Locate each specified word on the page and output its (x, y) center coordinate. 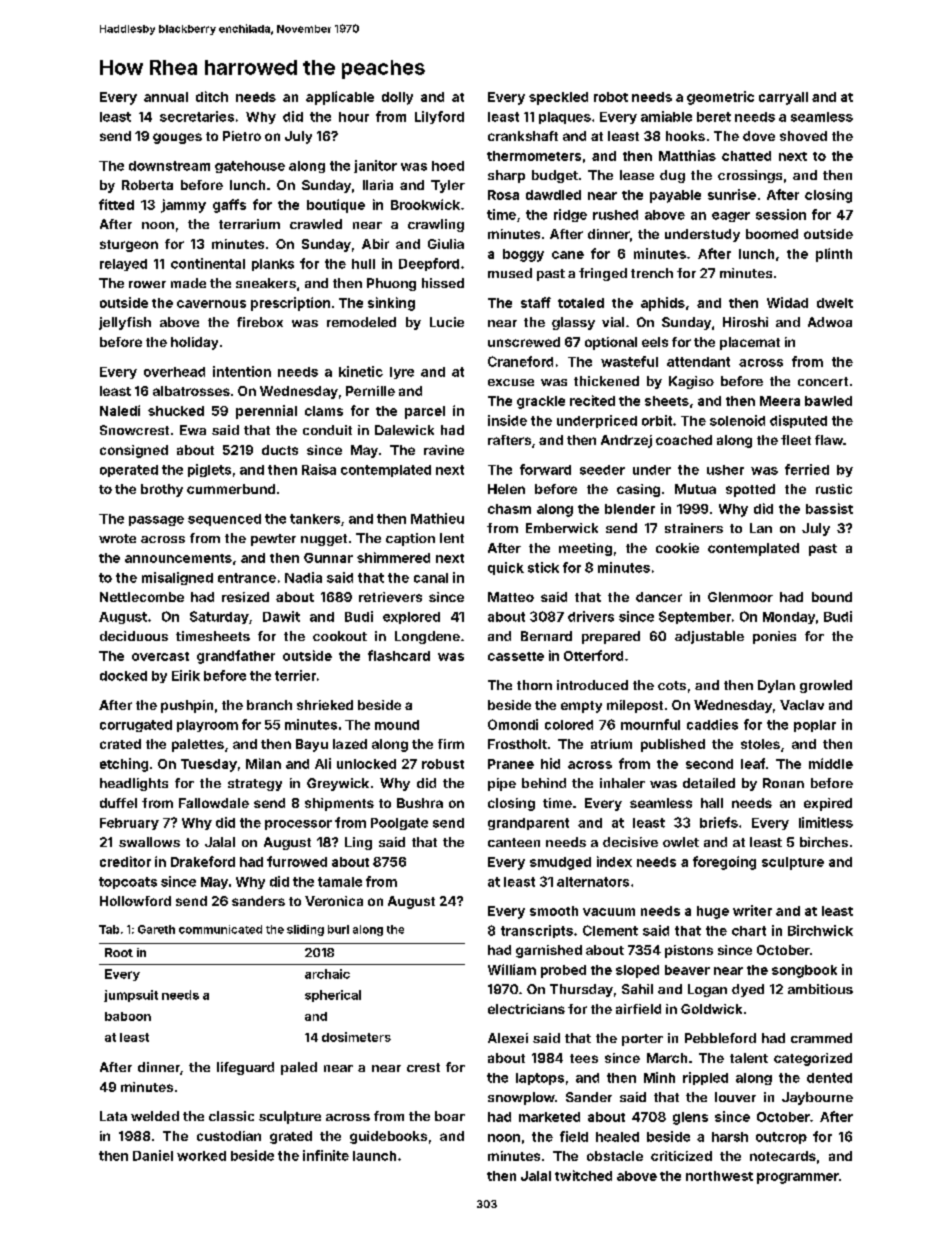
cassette (516, 656)
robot (611, 97)
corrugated (136, 726)
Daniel (153, 1155)
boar (450, 1116)
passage (156, 521)
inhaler (622, 783)
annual (166, 97)
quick (506, 568)
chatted (746, 156)
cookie (677, 548)
